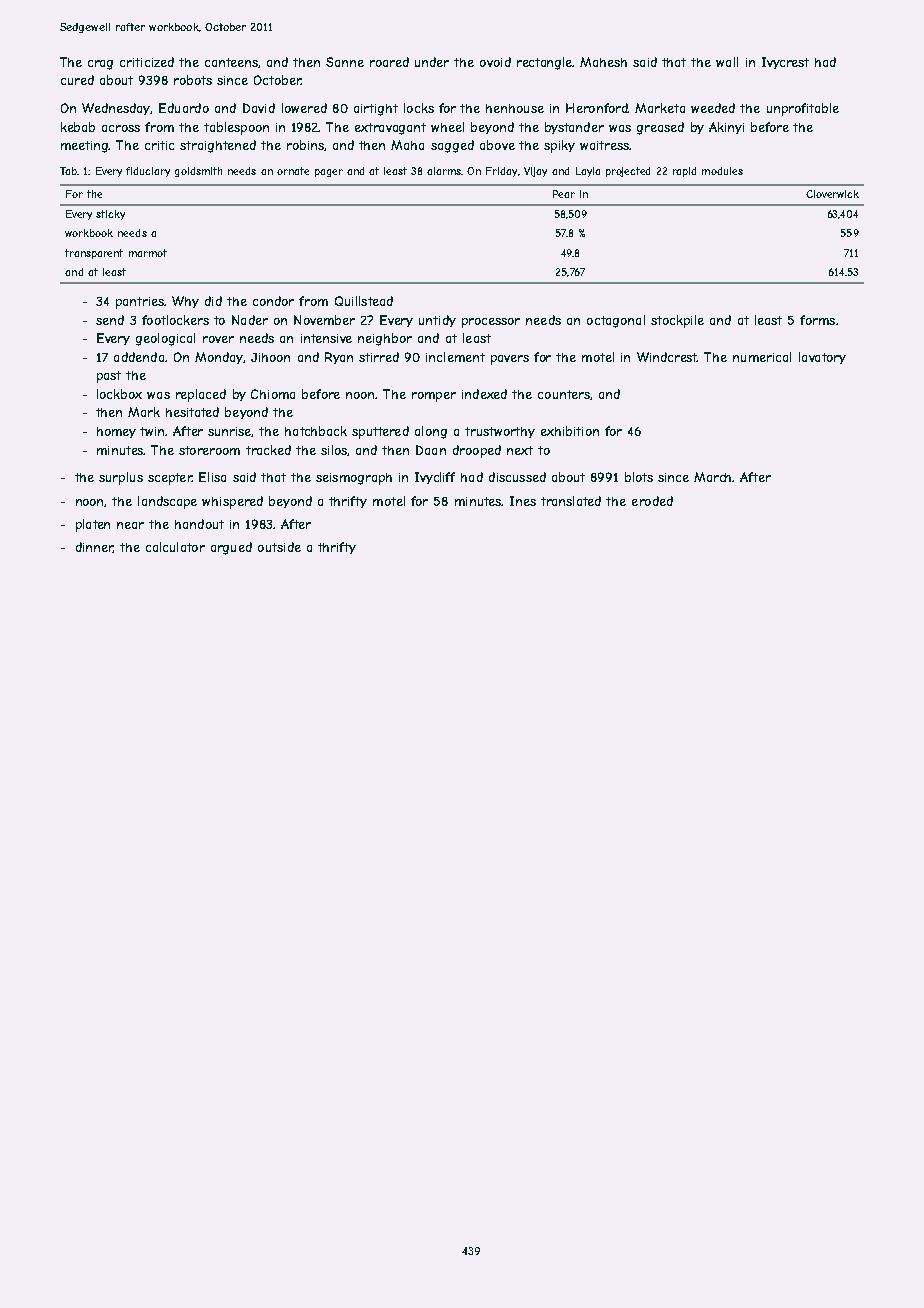 The image size is (924, 1308). I want to click on stockpile, so click(677, 321).
